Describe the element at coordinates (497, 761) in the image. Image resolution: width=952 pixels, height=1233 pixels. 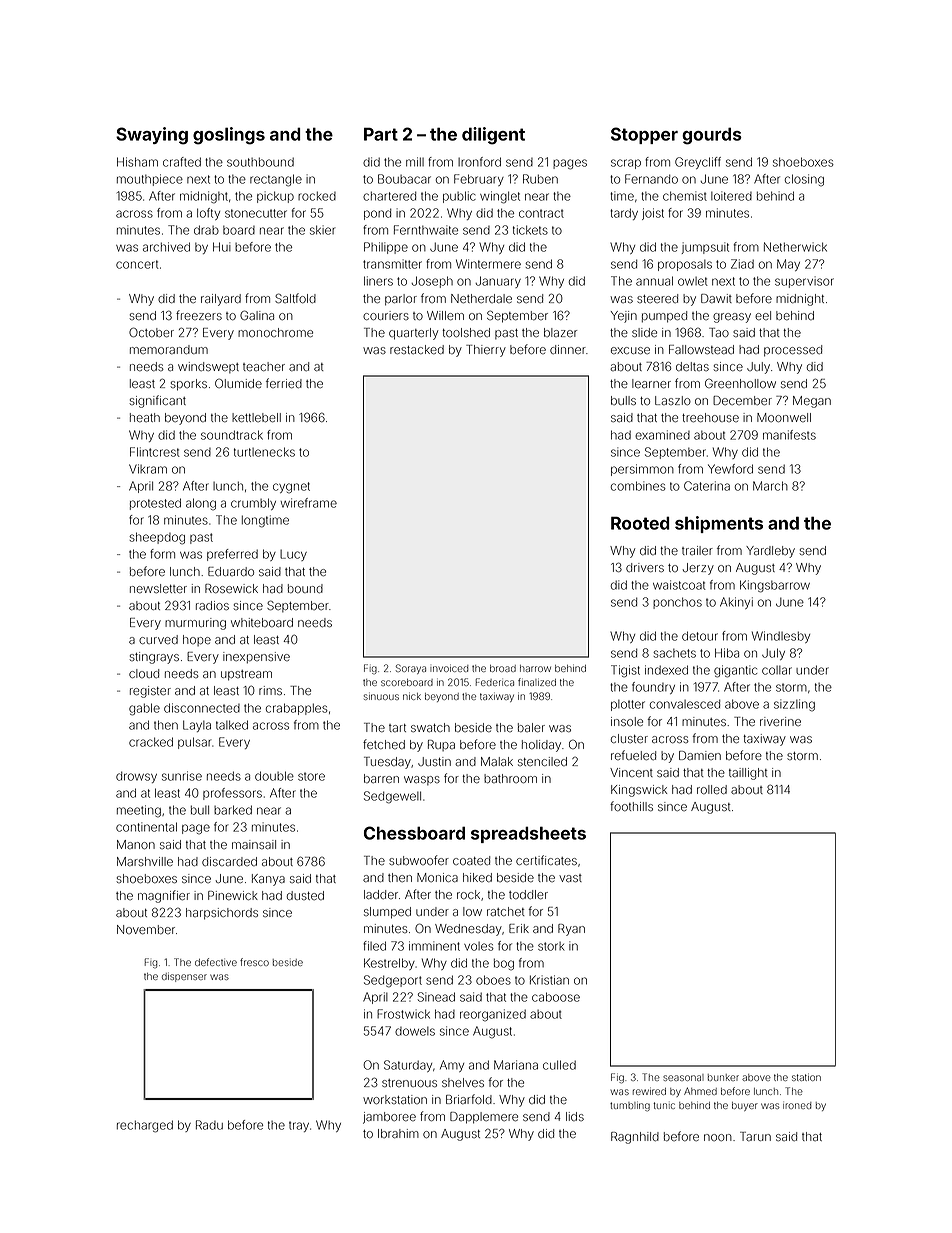
I see `Malak` at that location.
